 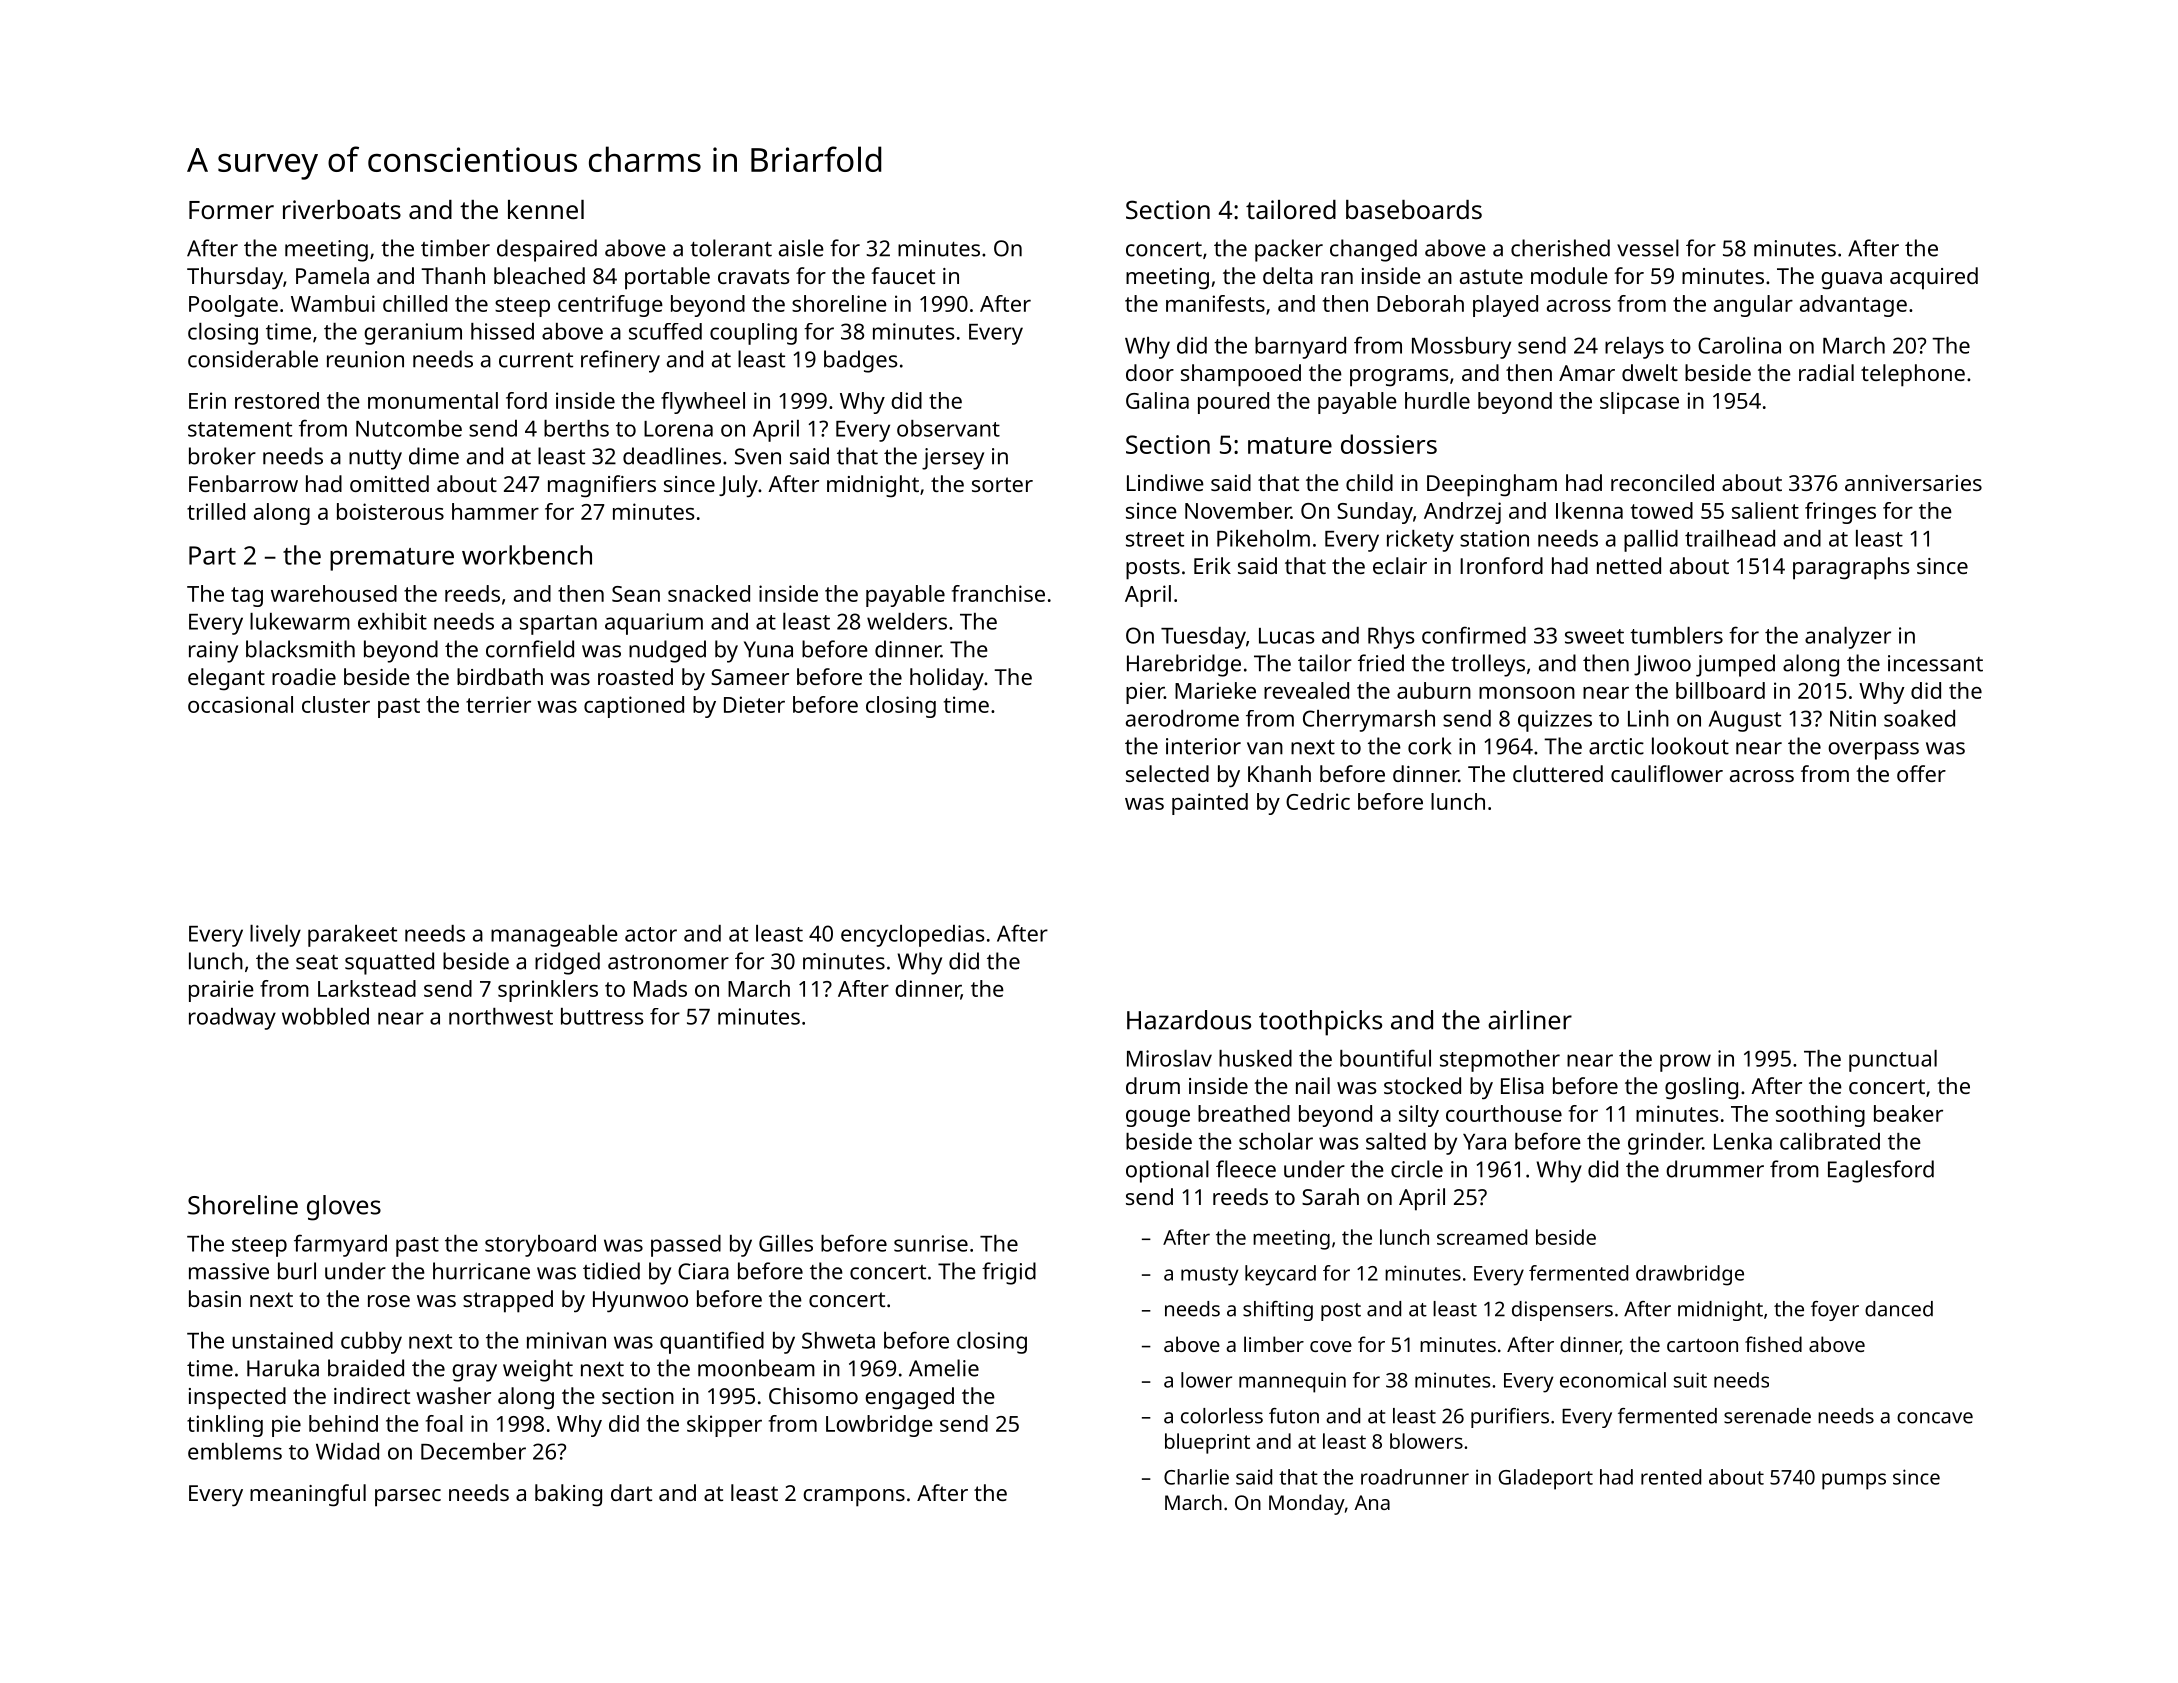 I want to click on occasional, so click(x=240, y=704).
